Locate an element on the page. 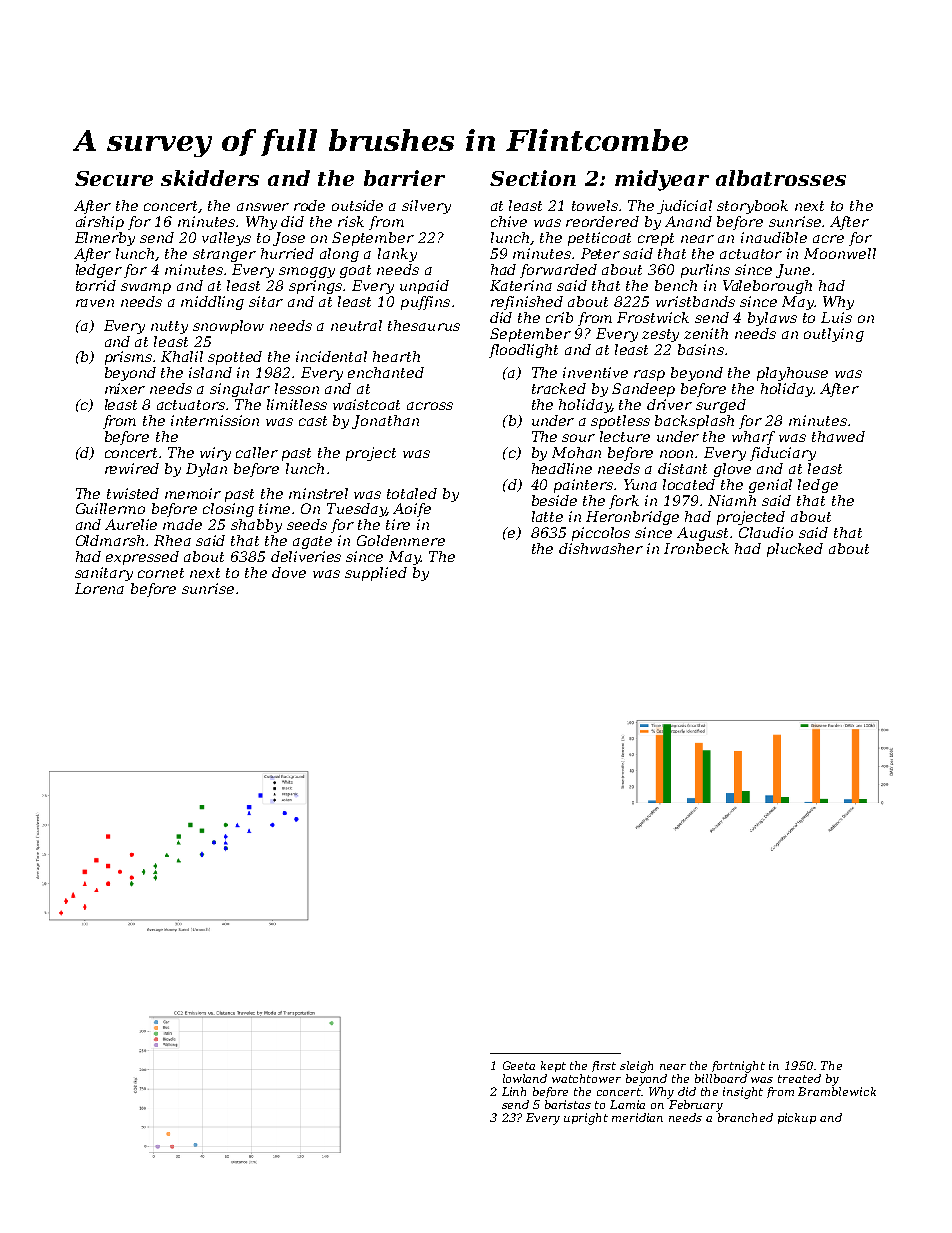 The image size is (952, 1233). Section is located at coordinates (533, 178).
